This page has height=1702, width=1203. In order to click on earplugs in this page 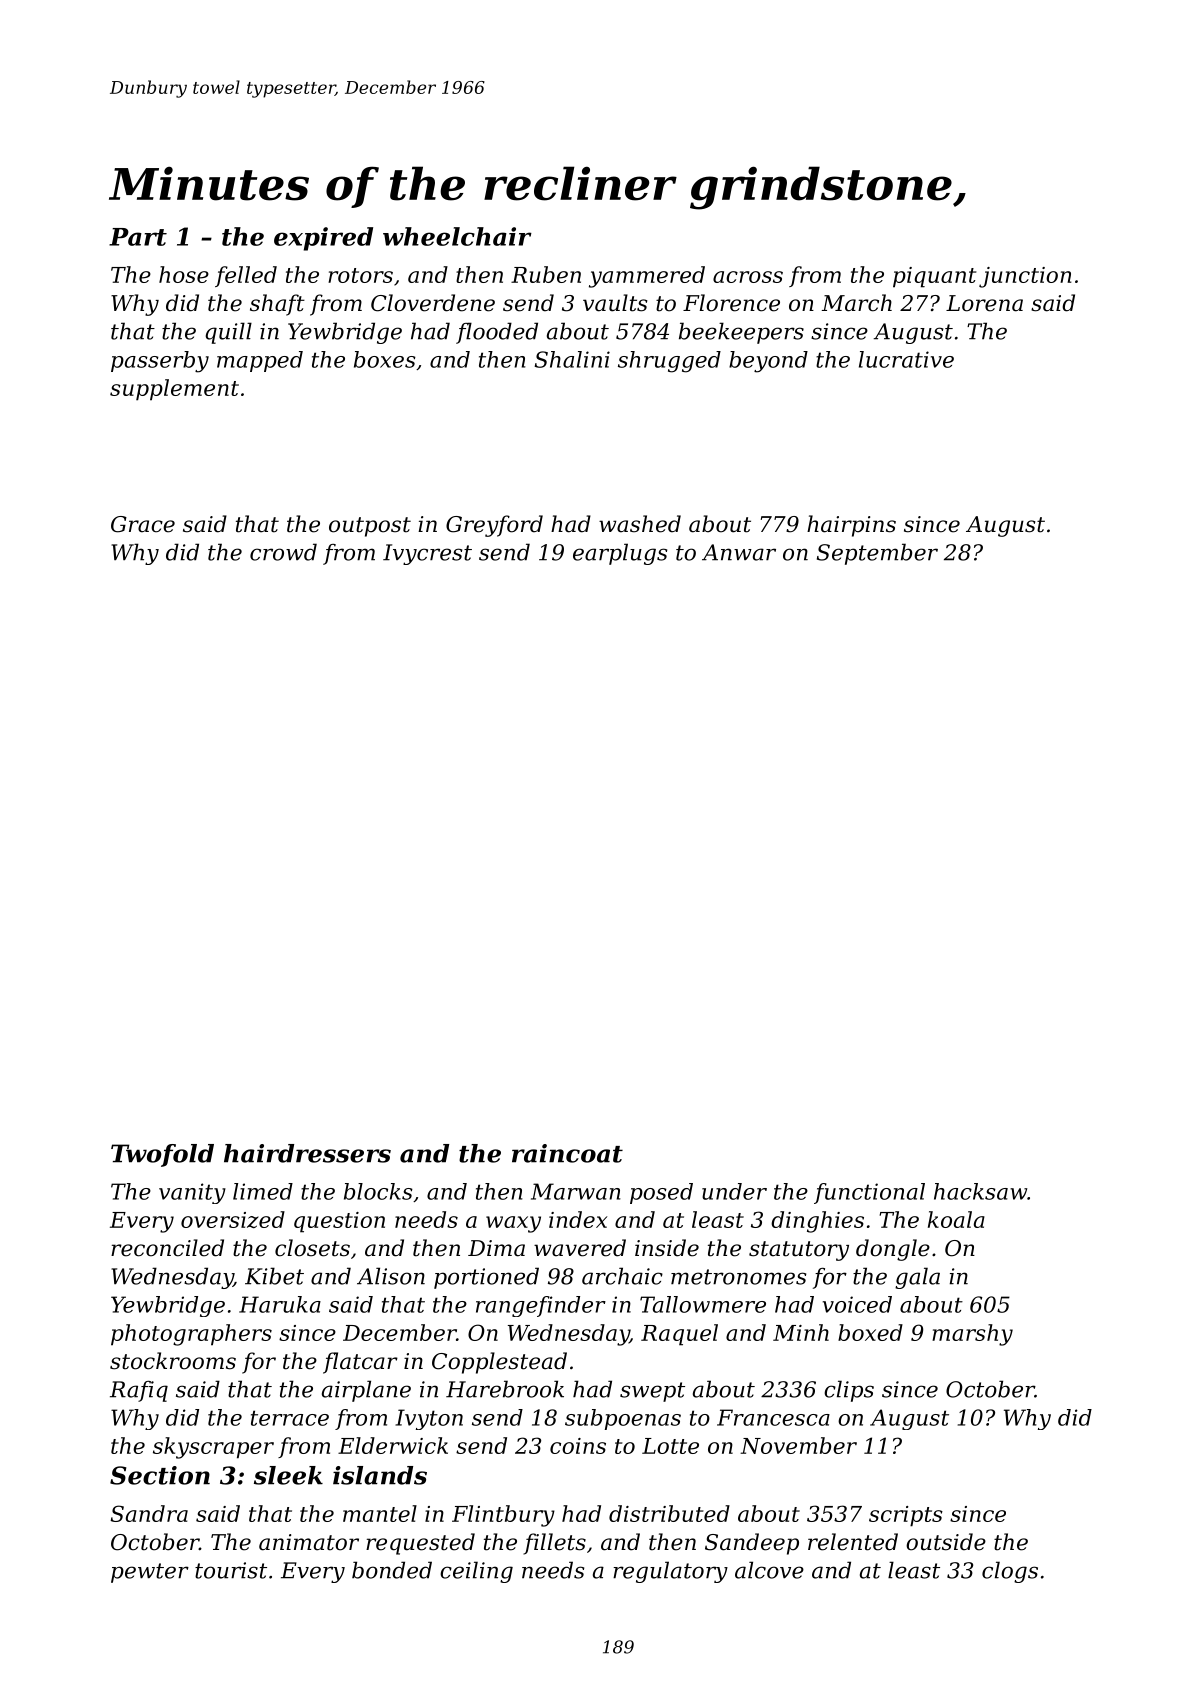, I will do `click(620, 554)`.
